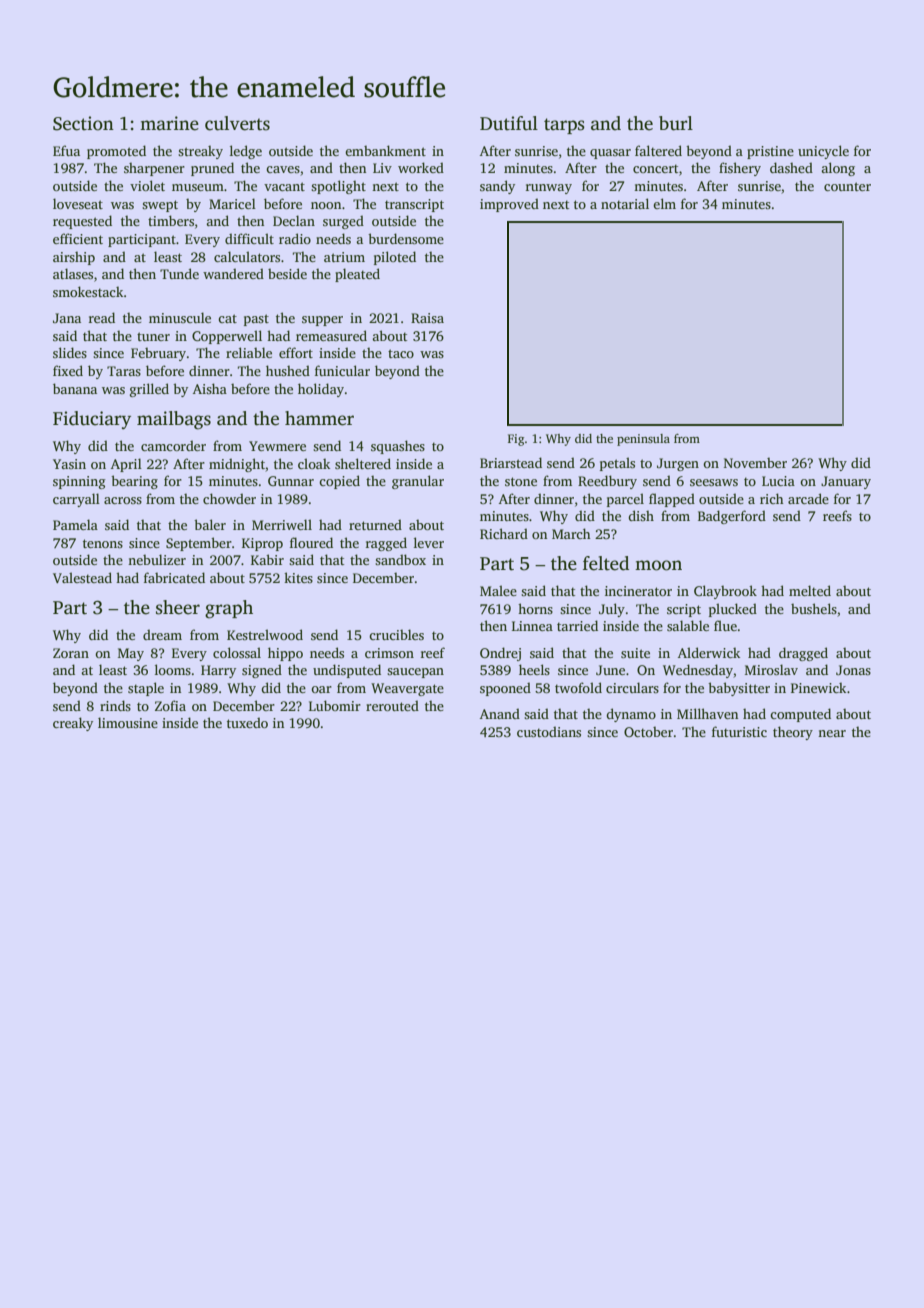 The width and height of the page is (924, 1308). I want to click on counter, so click(847, 186).
